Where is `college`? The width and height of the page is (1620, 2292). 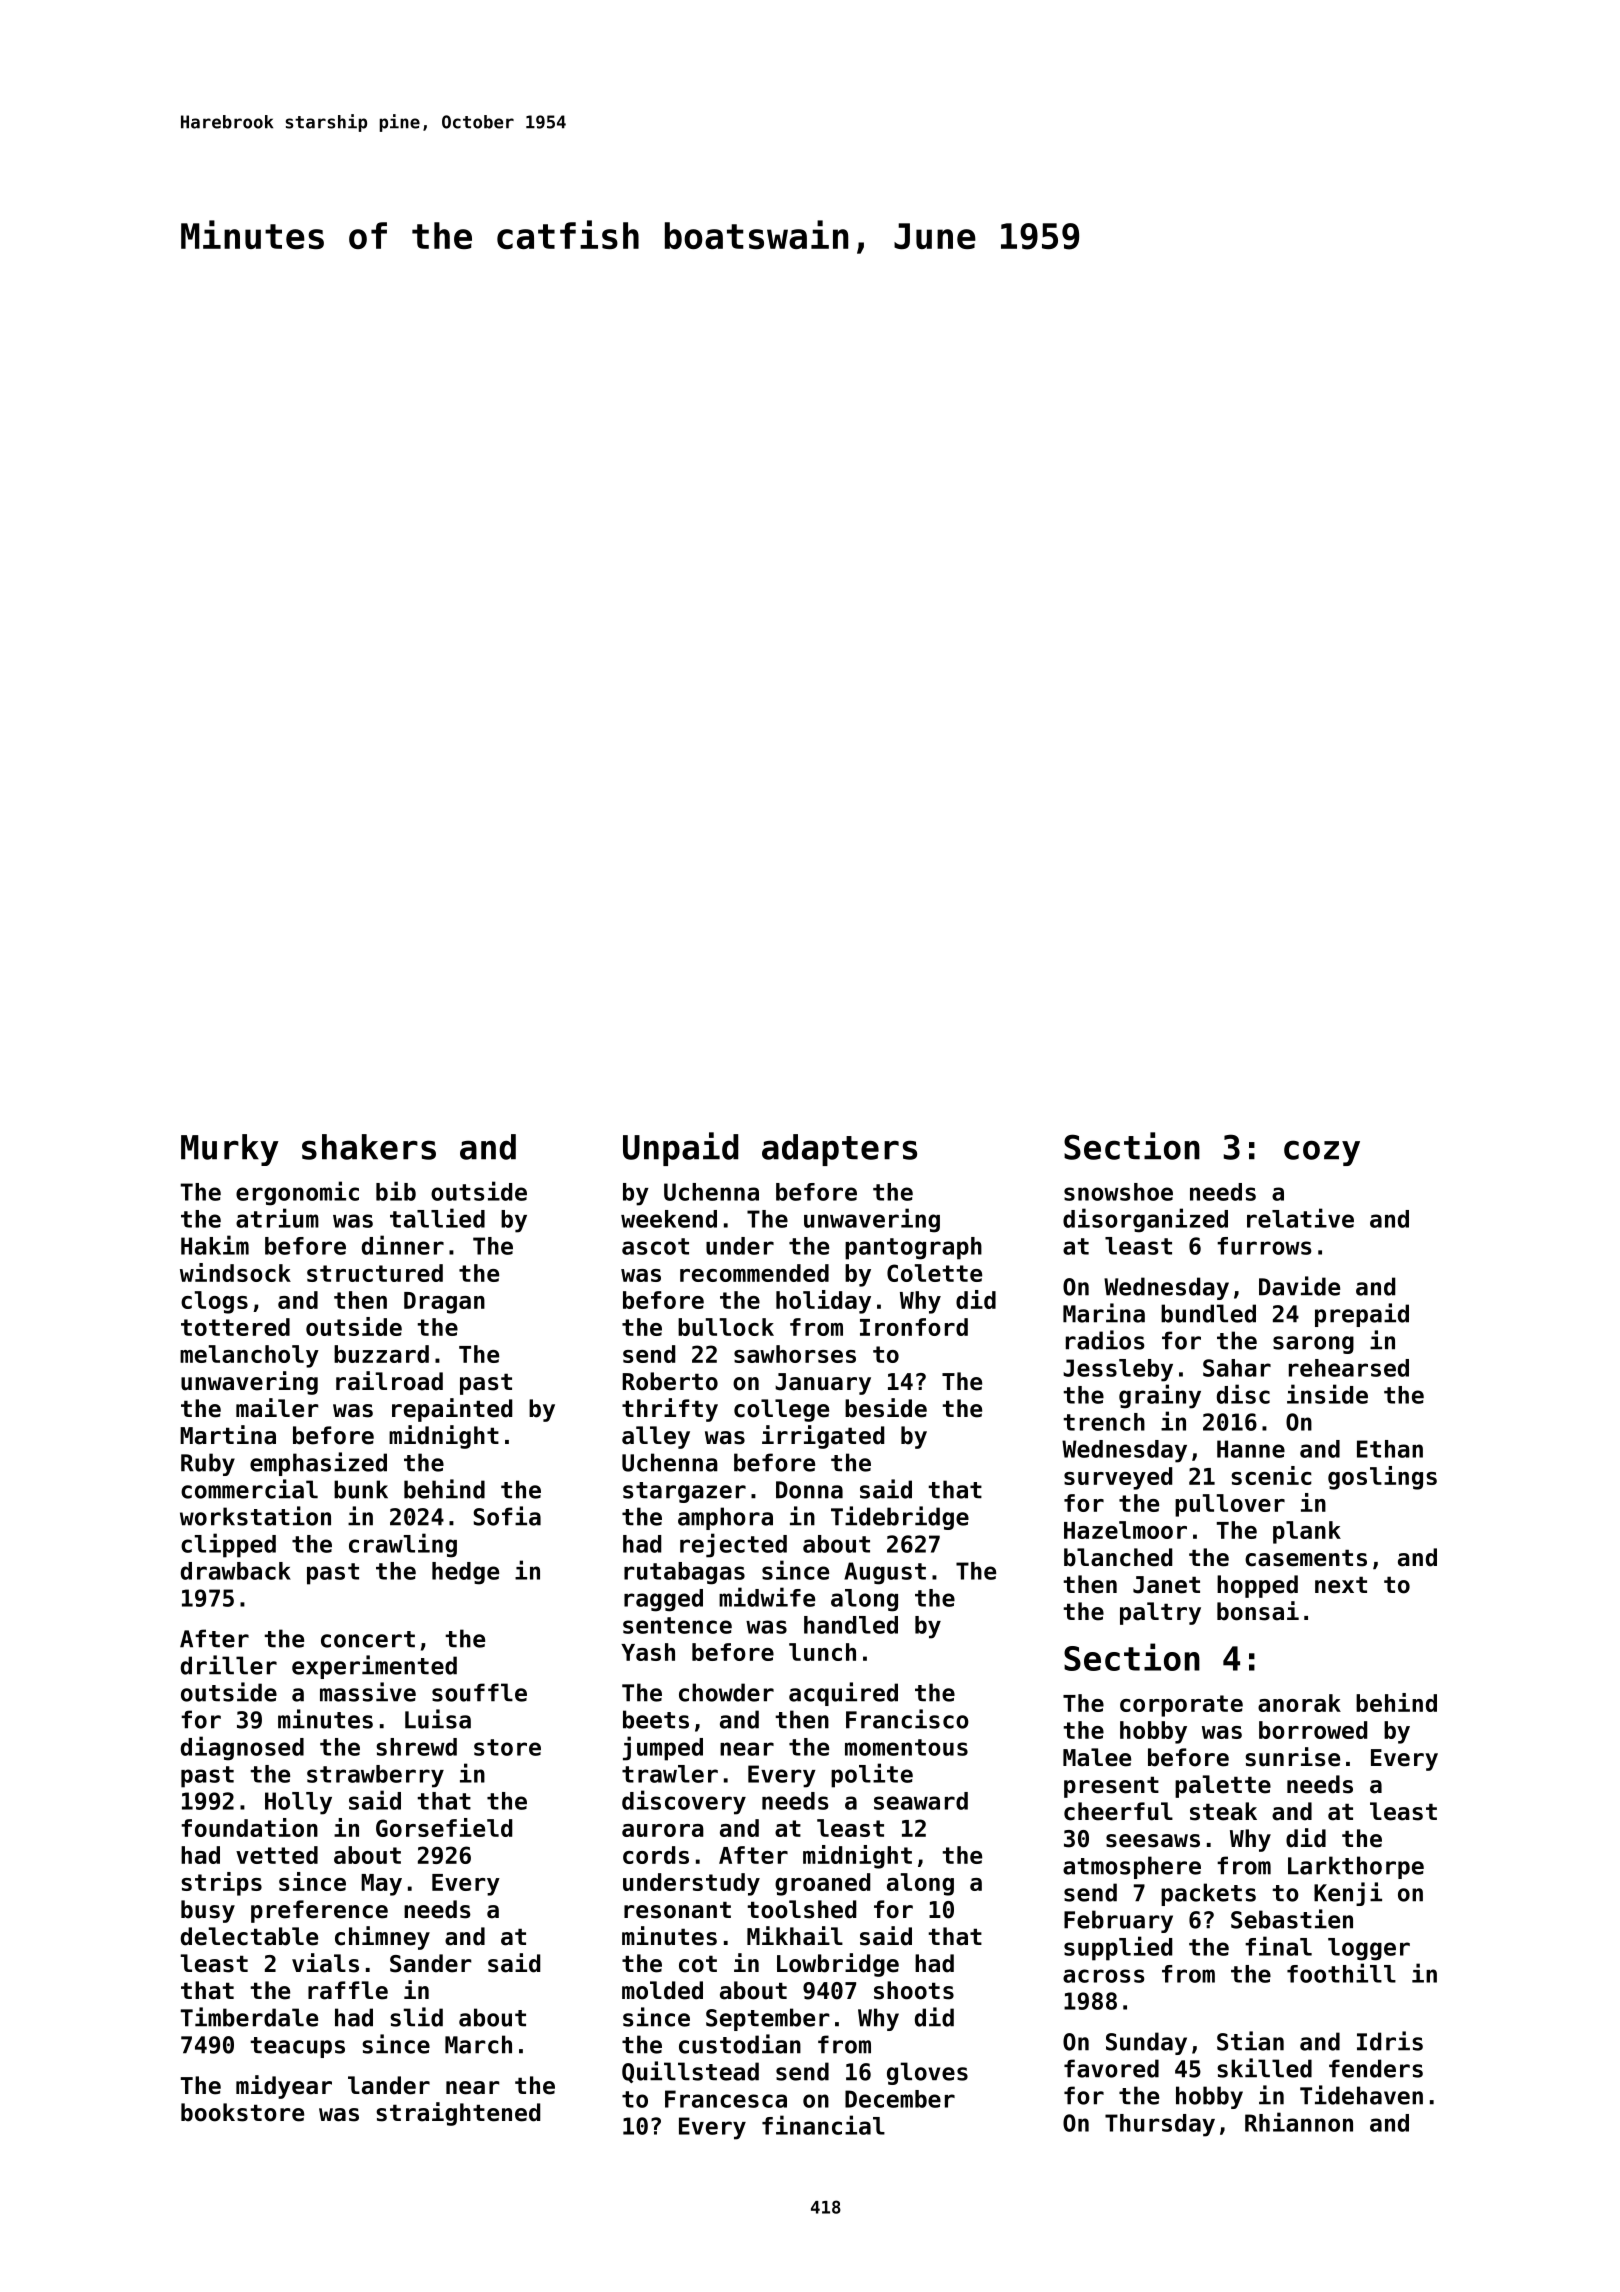 college is located at coordinates (781, 1410).
